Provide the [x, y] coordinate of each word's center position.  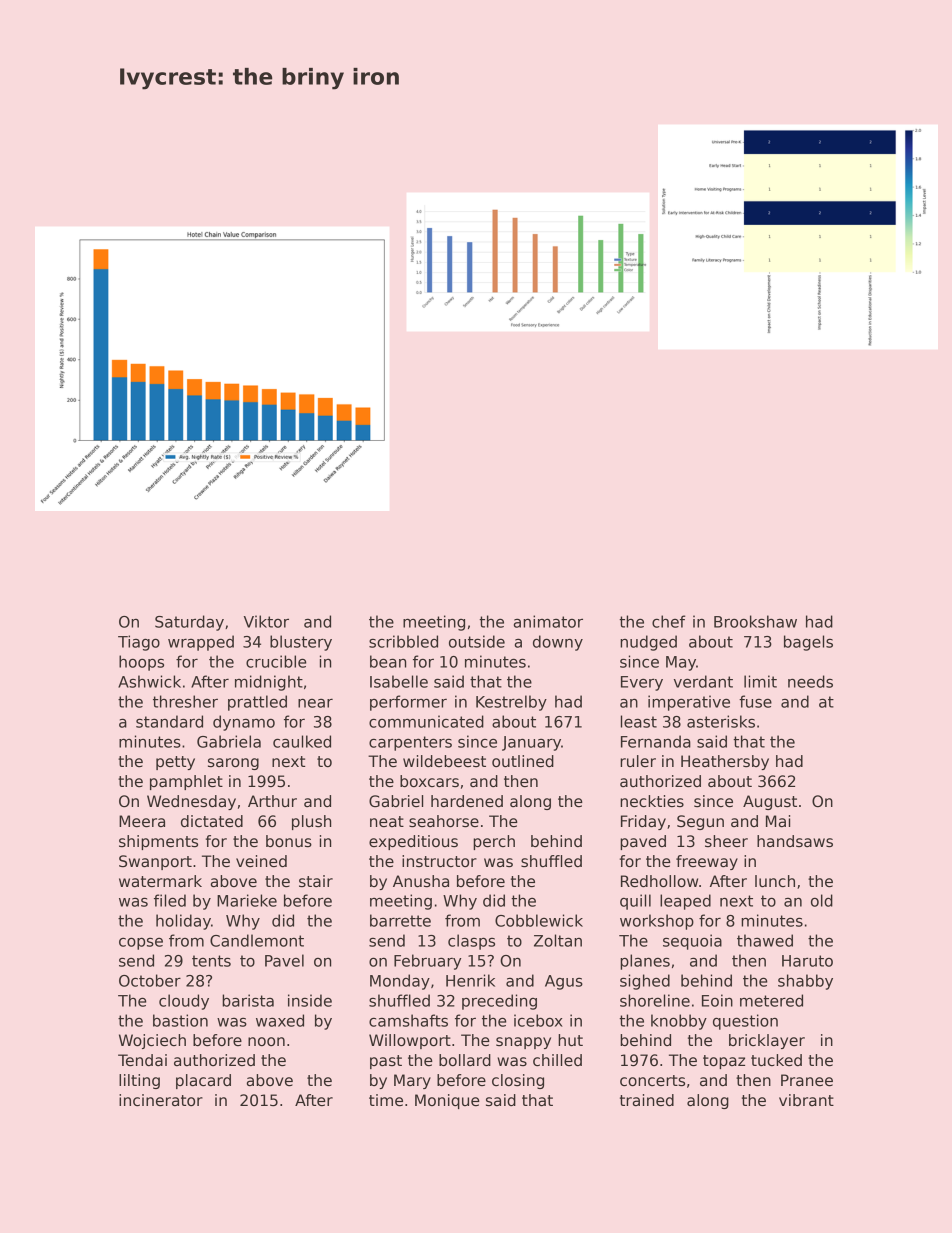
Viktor [266, 621]
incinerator [161, 1100]
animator [548, 621]
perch [494, 842]
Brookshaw [755, 621]
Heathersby [725, 762]
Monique [447, 1101]
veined [261, 861]
